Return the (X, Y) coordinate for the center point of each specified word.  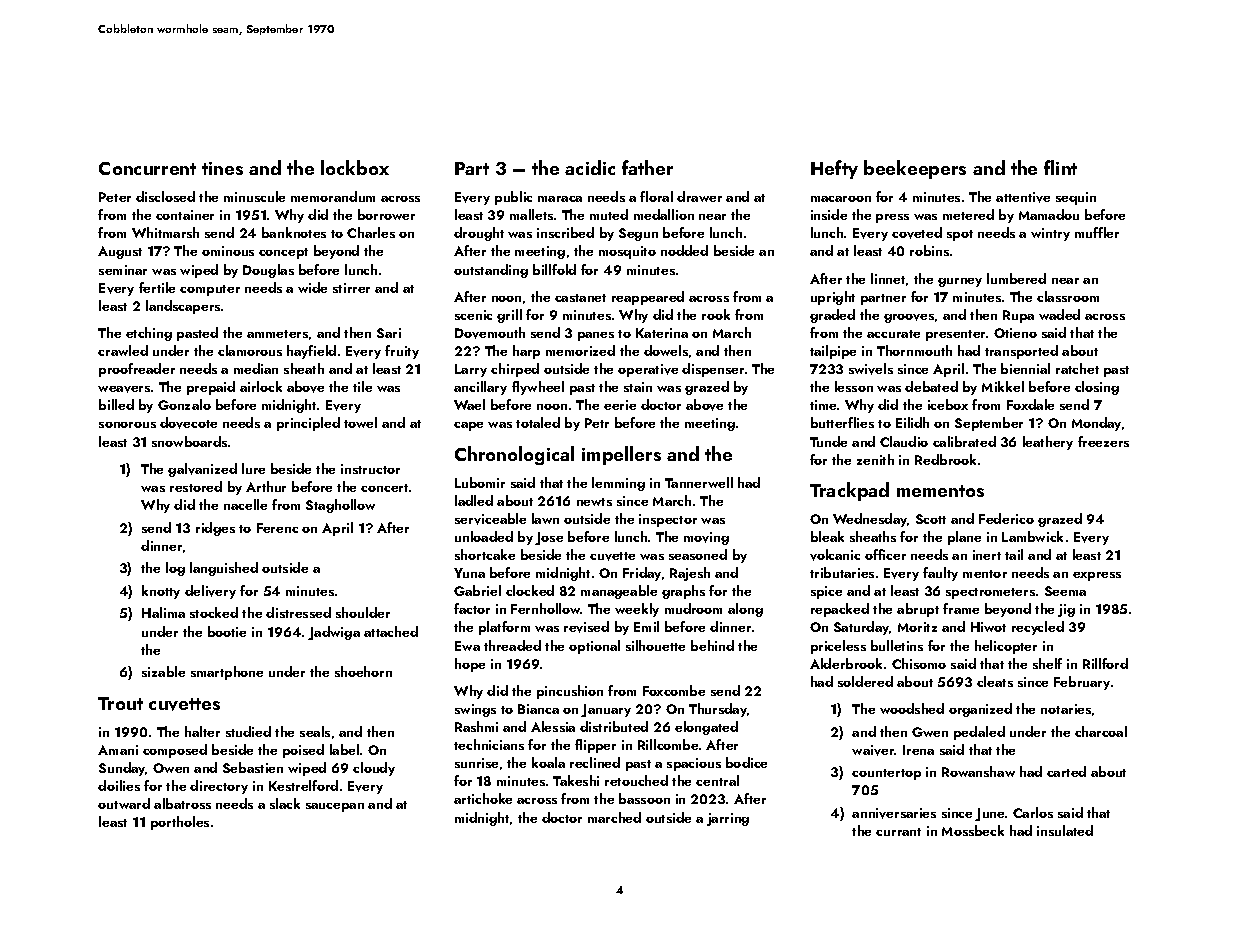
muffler (1097, 232)
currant (898, 832)
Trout (120, 703)
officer (885, 554)
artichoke (483, 798)
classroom (1068, 296)
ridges (215, 529)
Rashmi (476, 726)
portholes (180, 823)
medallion (664, 214)
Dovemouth (490, 333)
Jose (549, 538)
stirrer (351, 288)
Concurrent (147, 168)
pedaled (979, 733)
